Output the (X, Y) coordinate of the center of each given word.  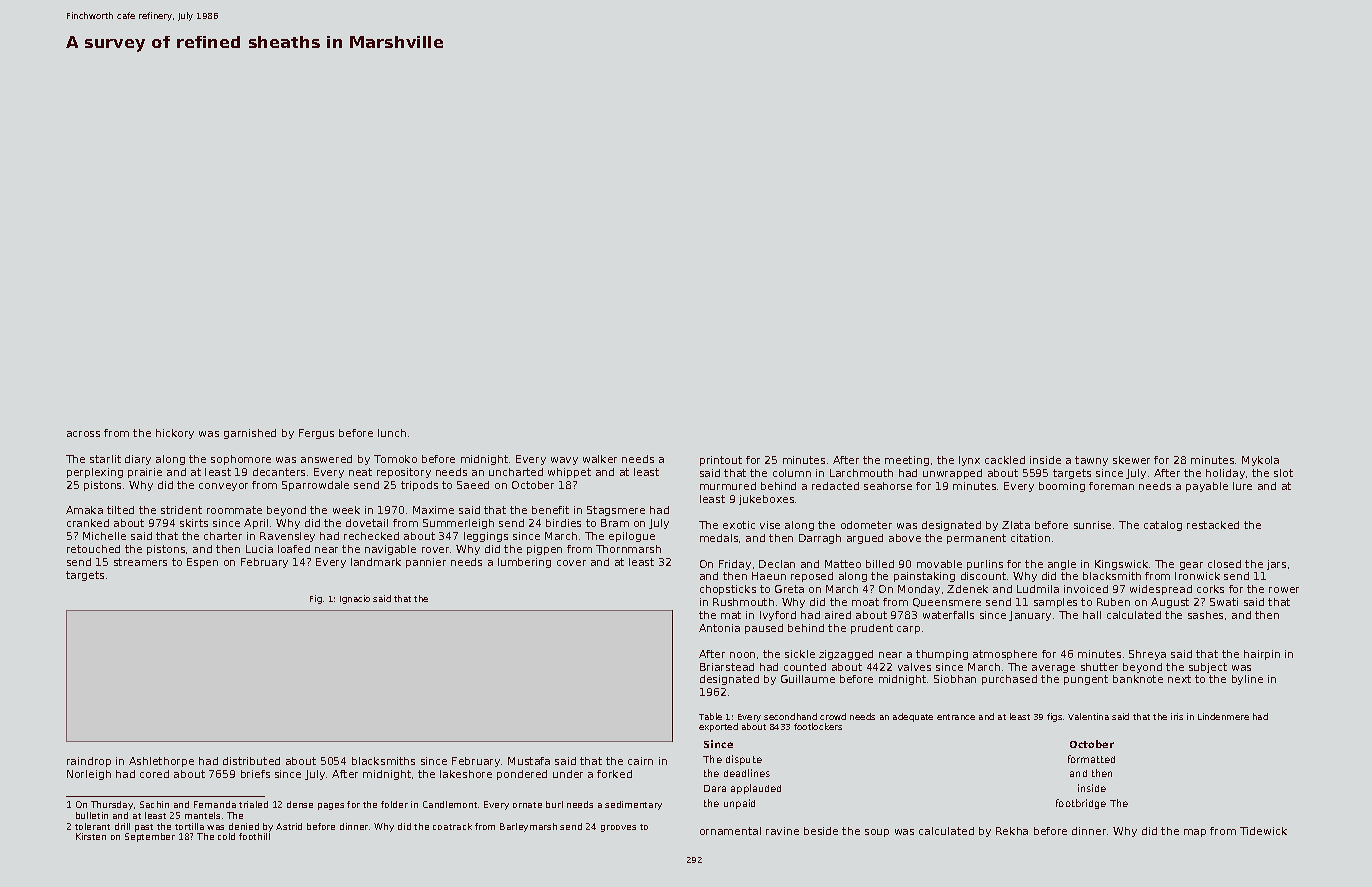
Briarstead (727, 667)
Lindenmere (1223, 716)
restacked (1213, 525)
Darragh (820, 539)
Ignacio (355, 599)
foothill (254, 836)
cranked (88, 523)
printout (721, 461)
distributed (251, 761)
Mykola (1260, 461)
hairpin (1262, 655)
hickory (175, 434)
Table (710, 716)
